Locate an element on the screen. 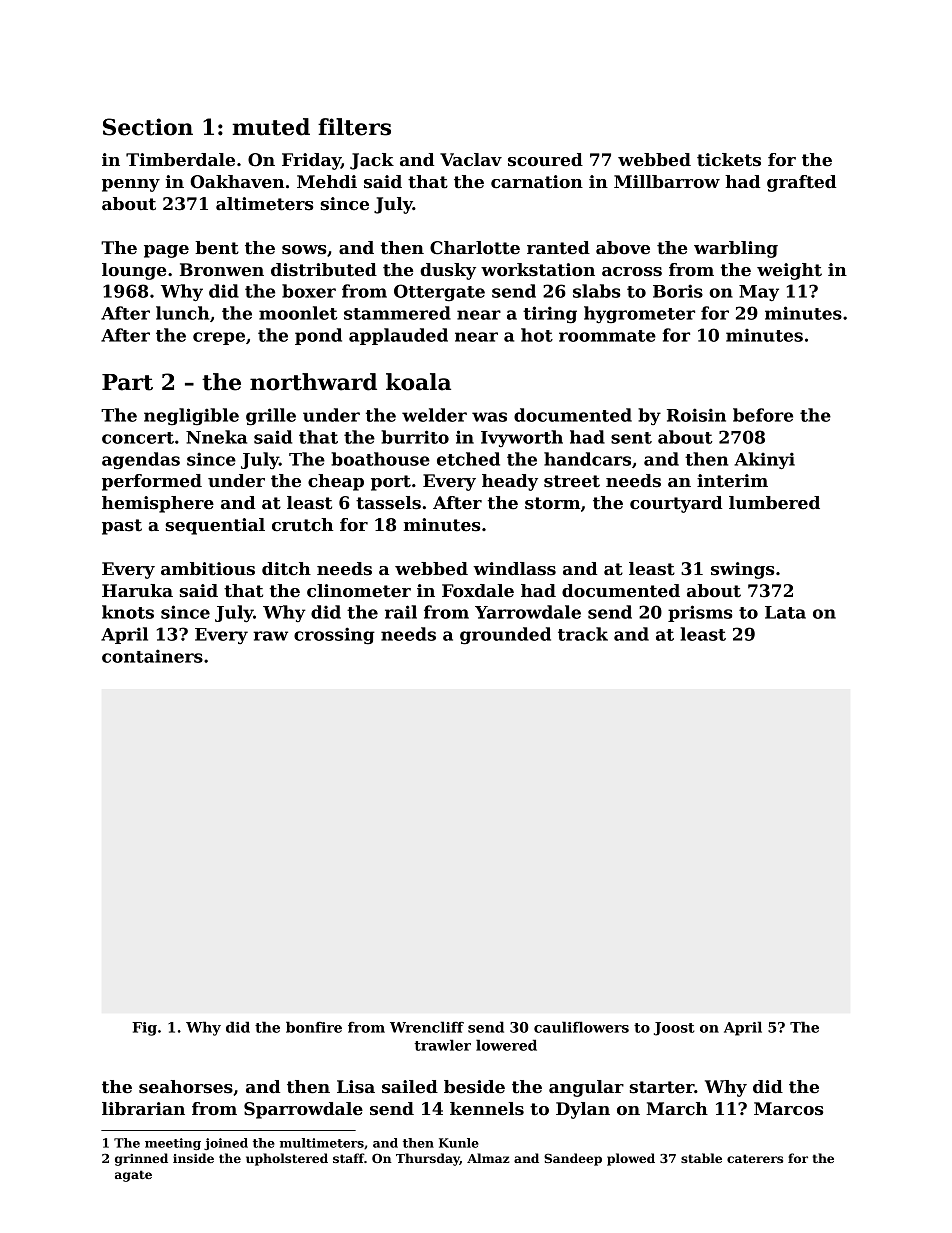 The width and height of the screenshot is (952, 1233). muted is located at coordinates (271, 127).
